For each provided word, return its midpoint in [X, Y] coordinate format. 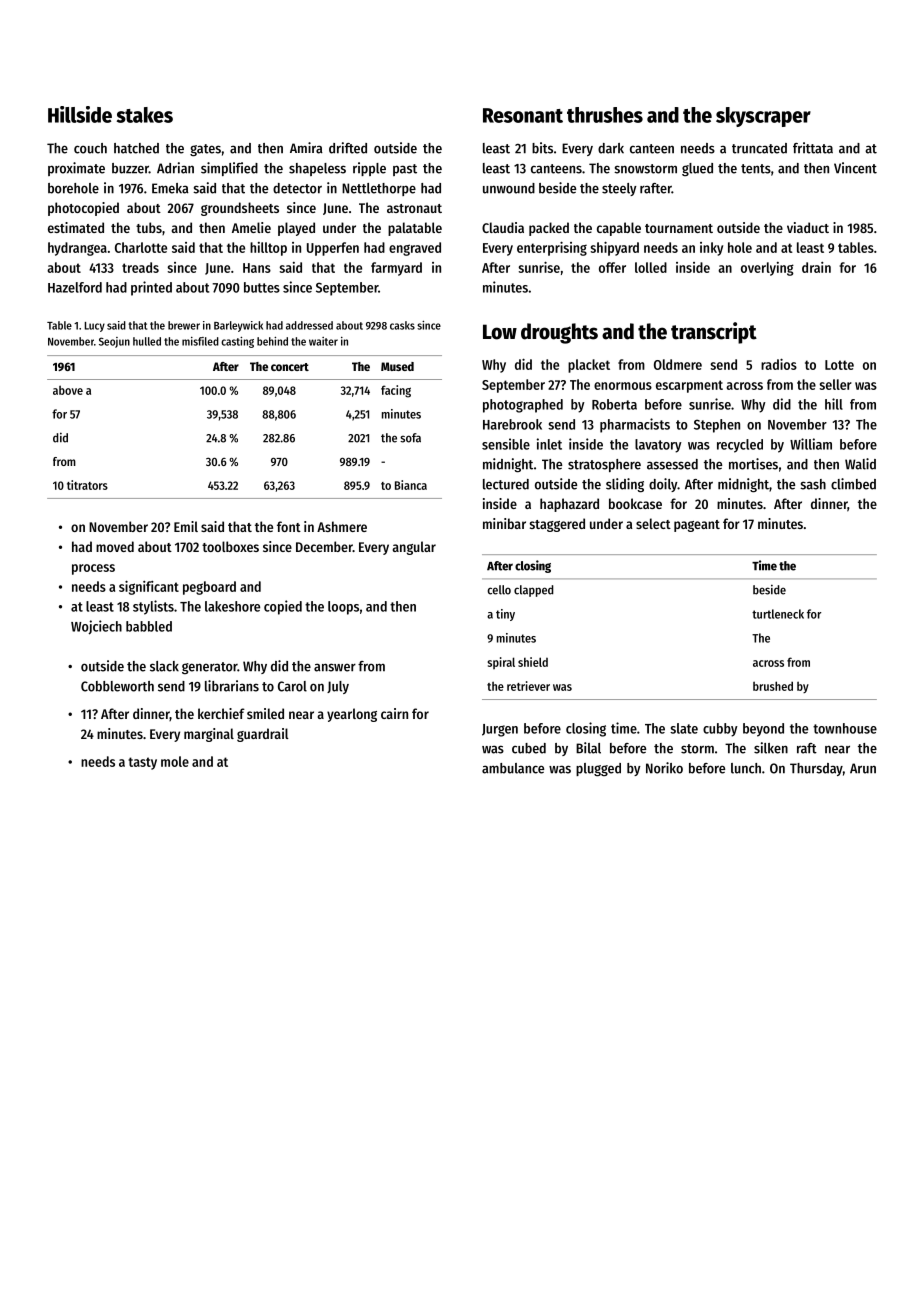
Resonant [523, 115]
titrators [87, 485]
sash [813, 484]
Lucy [95, 327]
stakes [145, 115]
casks [402, 325]
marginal [209, 735]
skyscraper [763, 117]
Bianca [411, 485]
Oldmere [678, 364]
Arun [863, 768]
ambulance [513, 768]
